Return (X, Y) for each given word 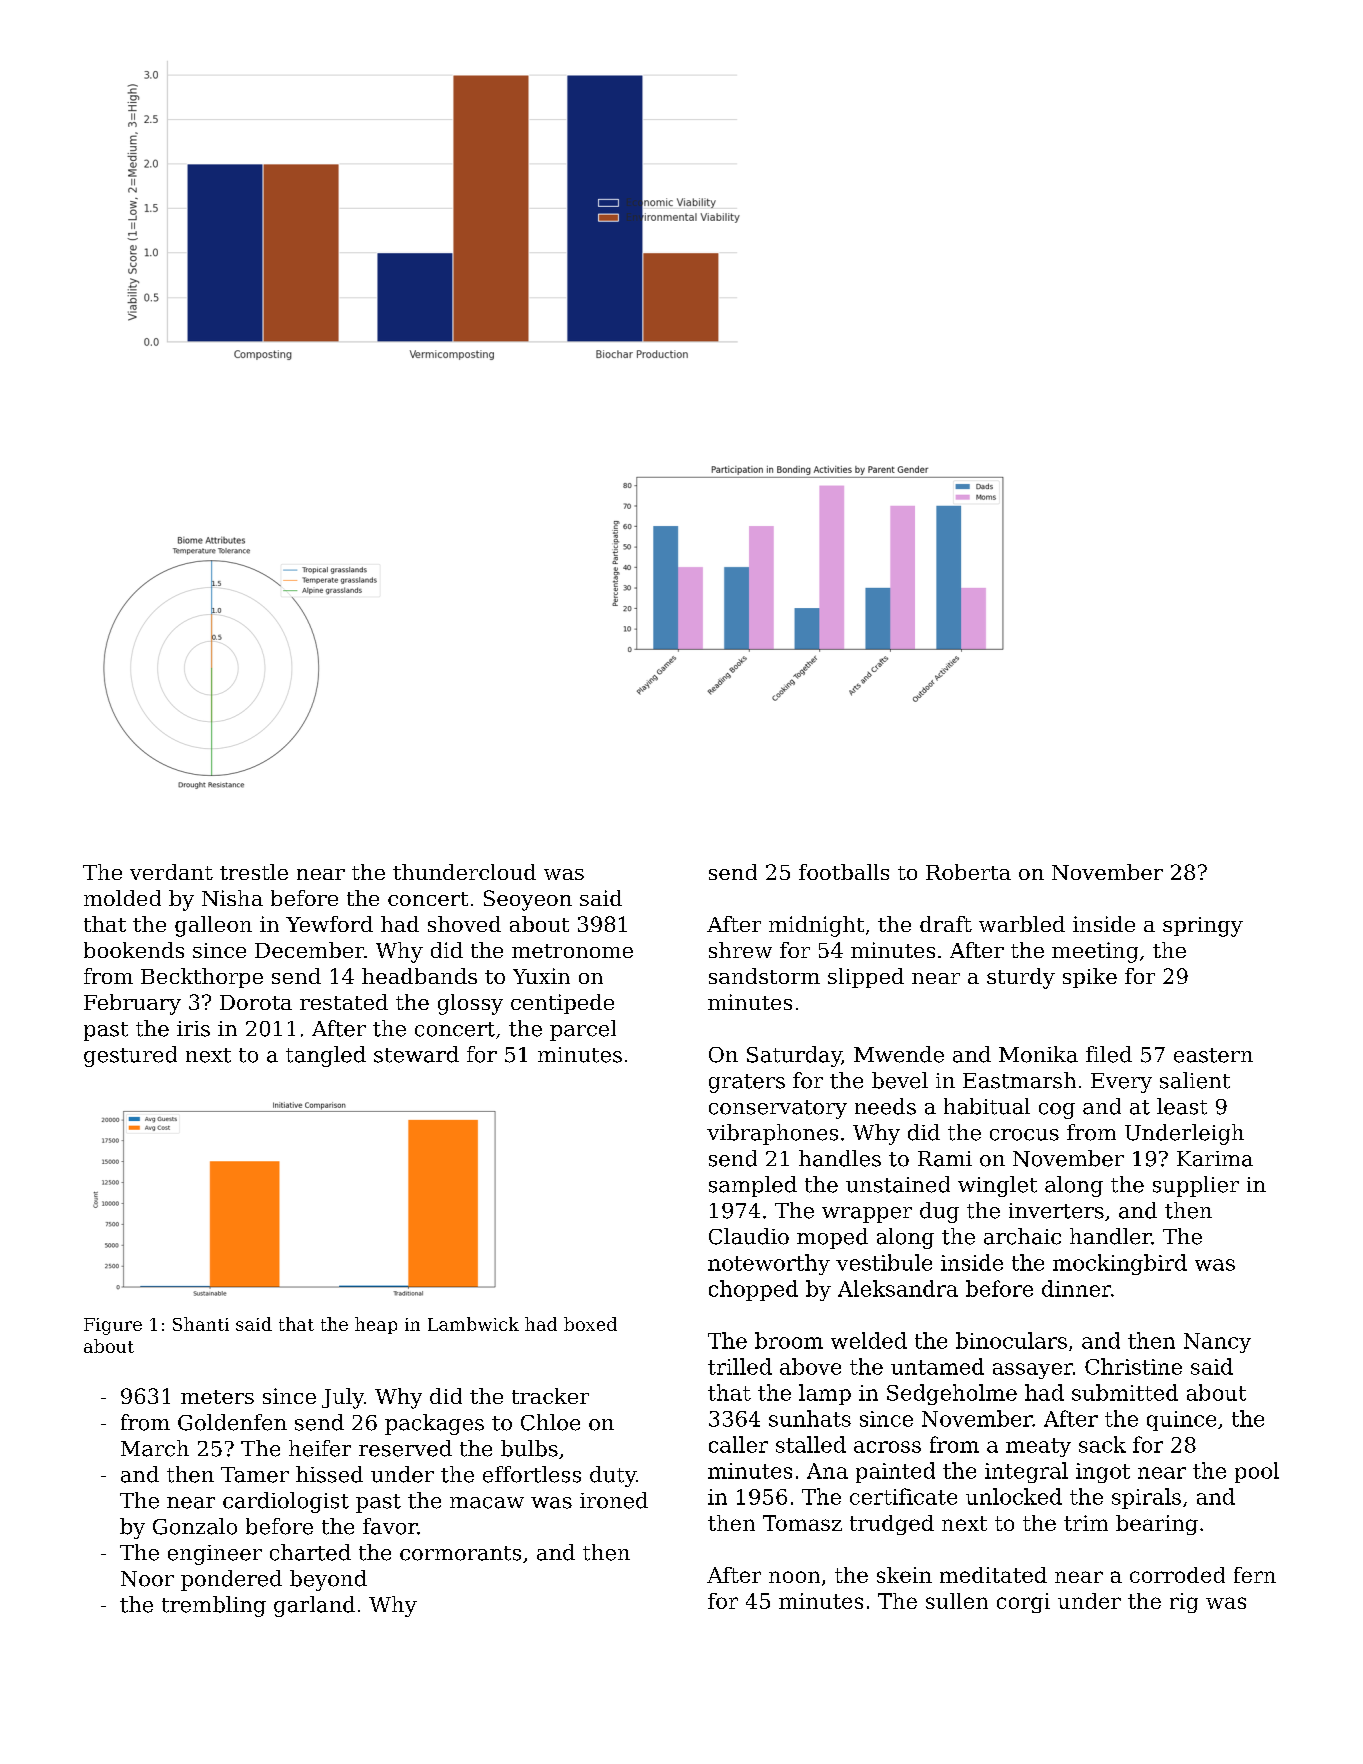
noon (794, 1577)
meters (217, 1397)
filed (1109, 1054)
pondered (231, 1580)
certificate (903, 1496)
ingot (1103, 1473)
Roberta (968, 872)
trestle (254, 872)
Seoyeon (528, 900)
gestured (130, 1056)
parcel (583, 1030)
